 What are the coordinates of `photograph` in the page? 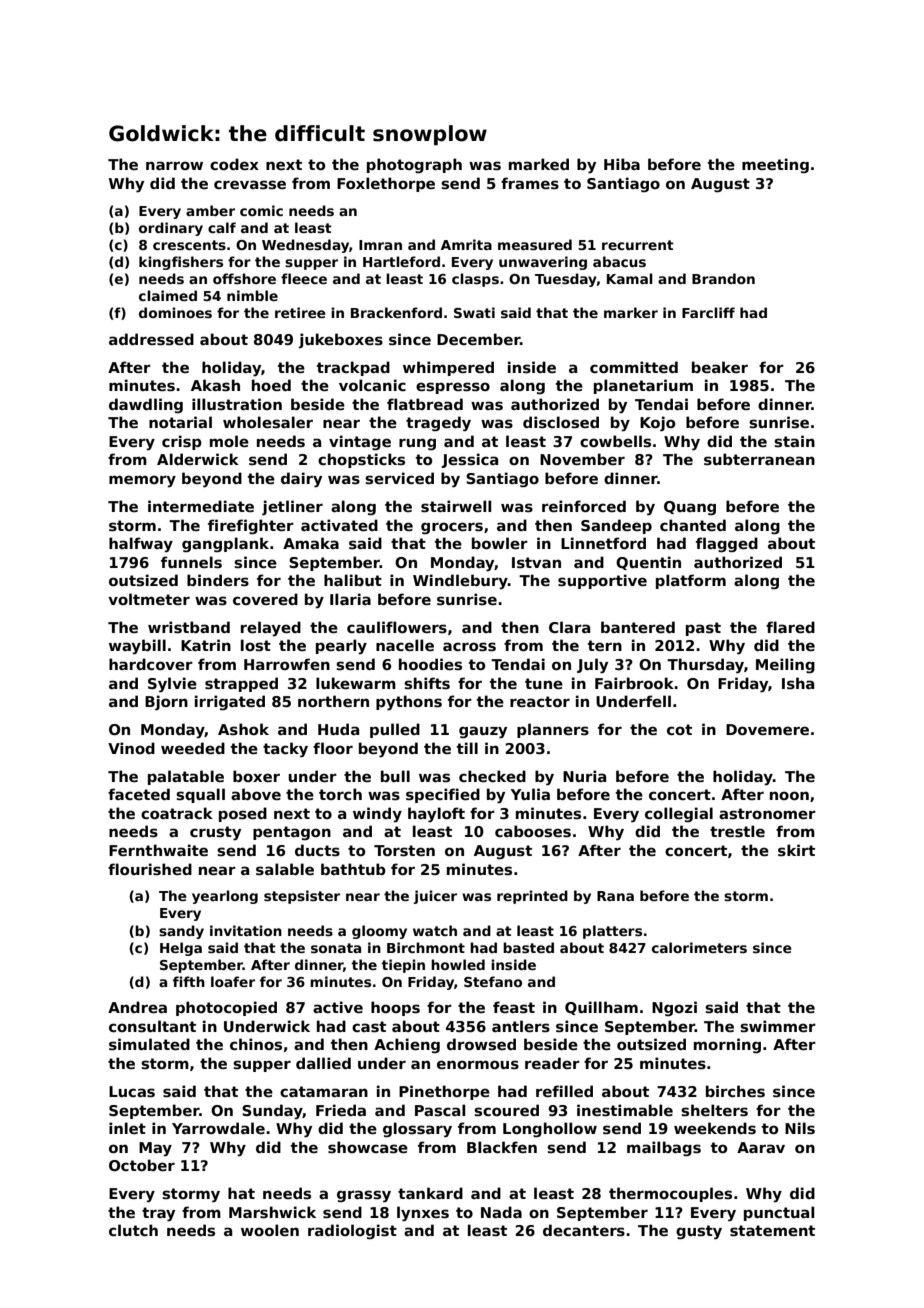 It's located at (414, 165).
